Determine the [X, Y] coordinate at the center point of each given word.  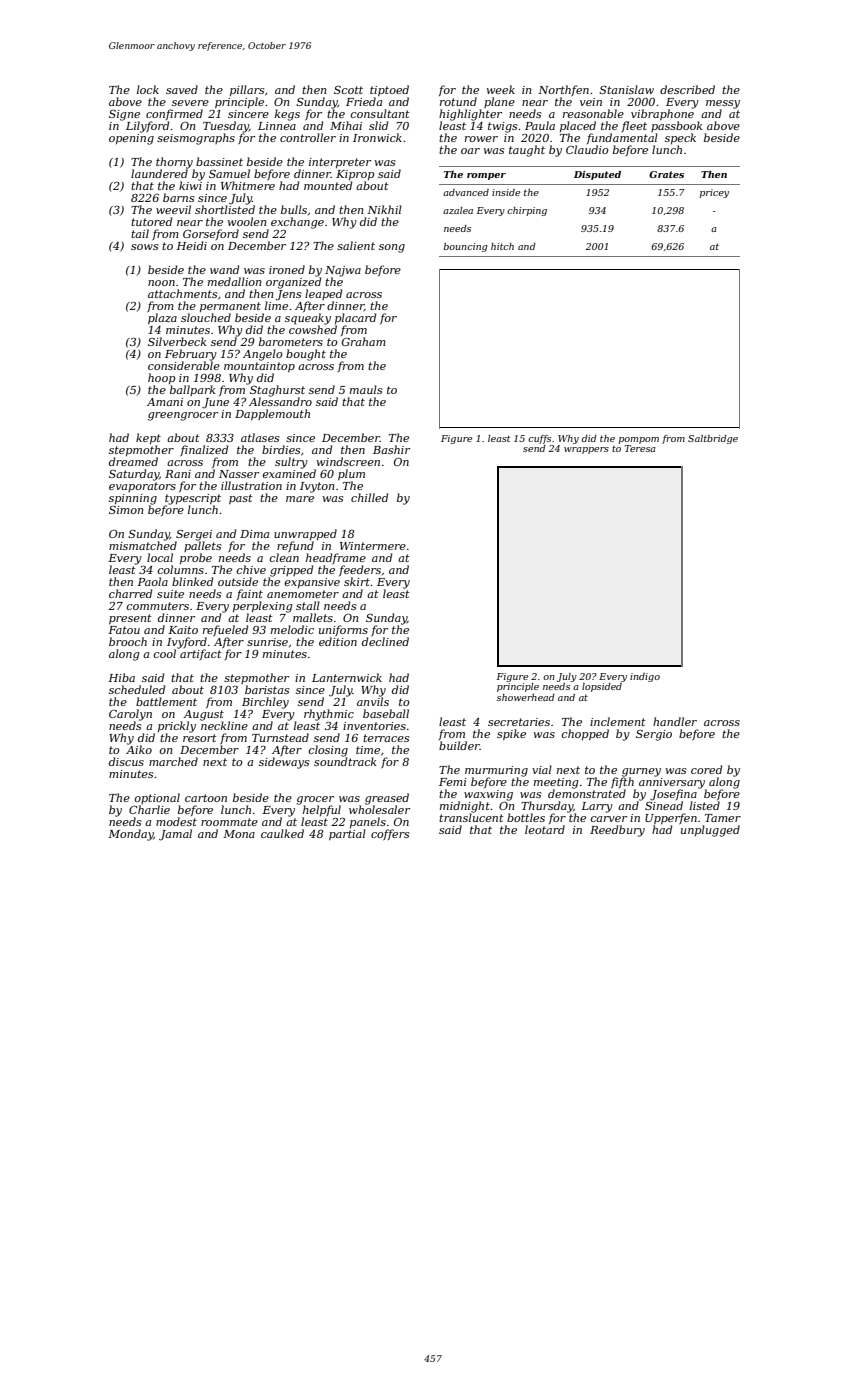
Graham [364, 341]
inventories [374, 726]
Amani [165, 402]
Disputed [597, 175]
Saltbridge [713, 439]
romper [486, 176]
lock [148, 89]
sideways [284, 763]
